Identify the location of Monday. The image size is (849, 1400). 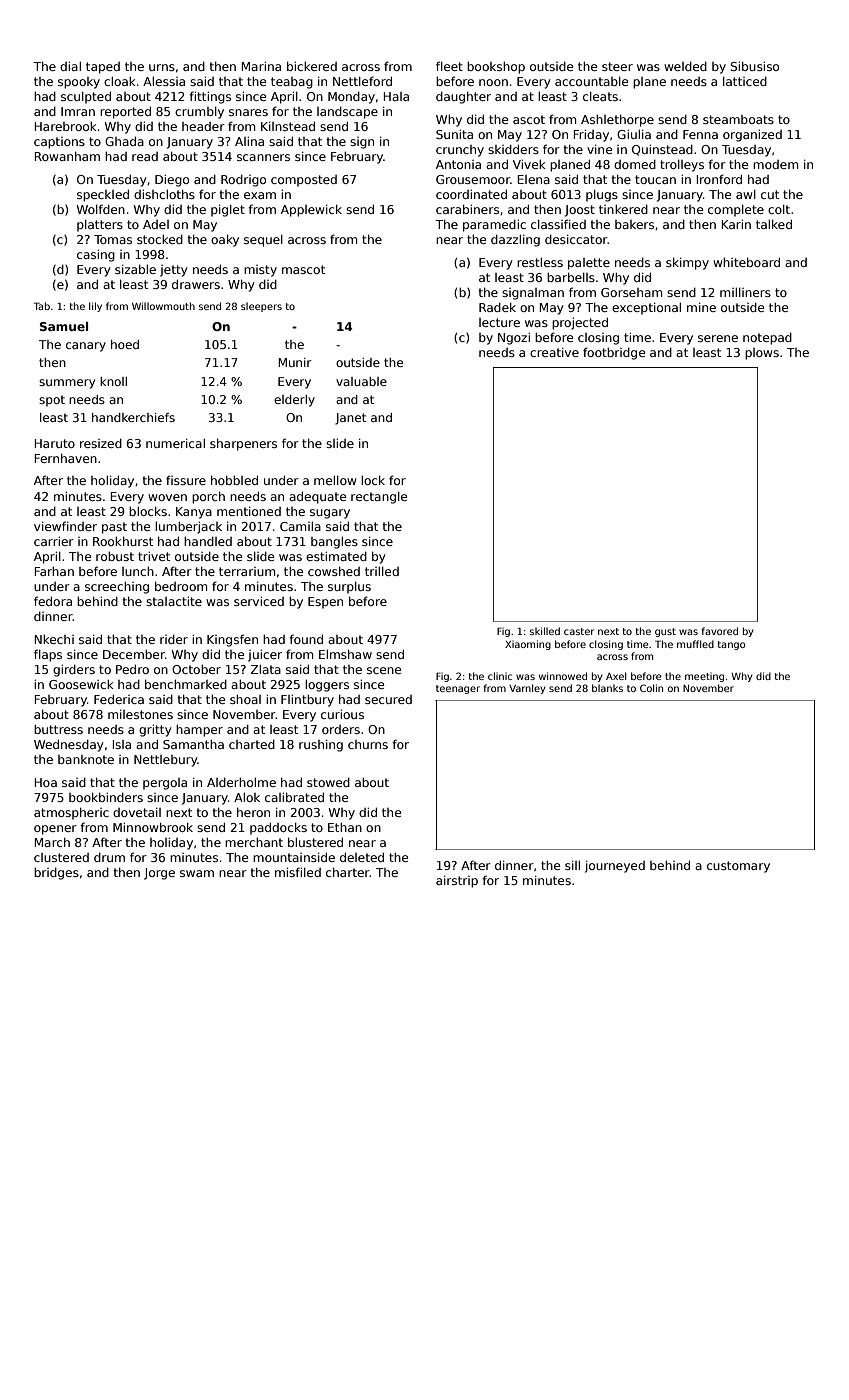
(351, 98).
